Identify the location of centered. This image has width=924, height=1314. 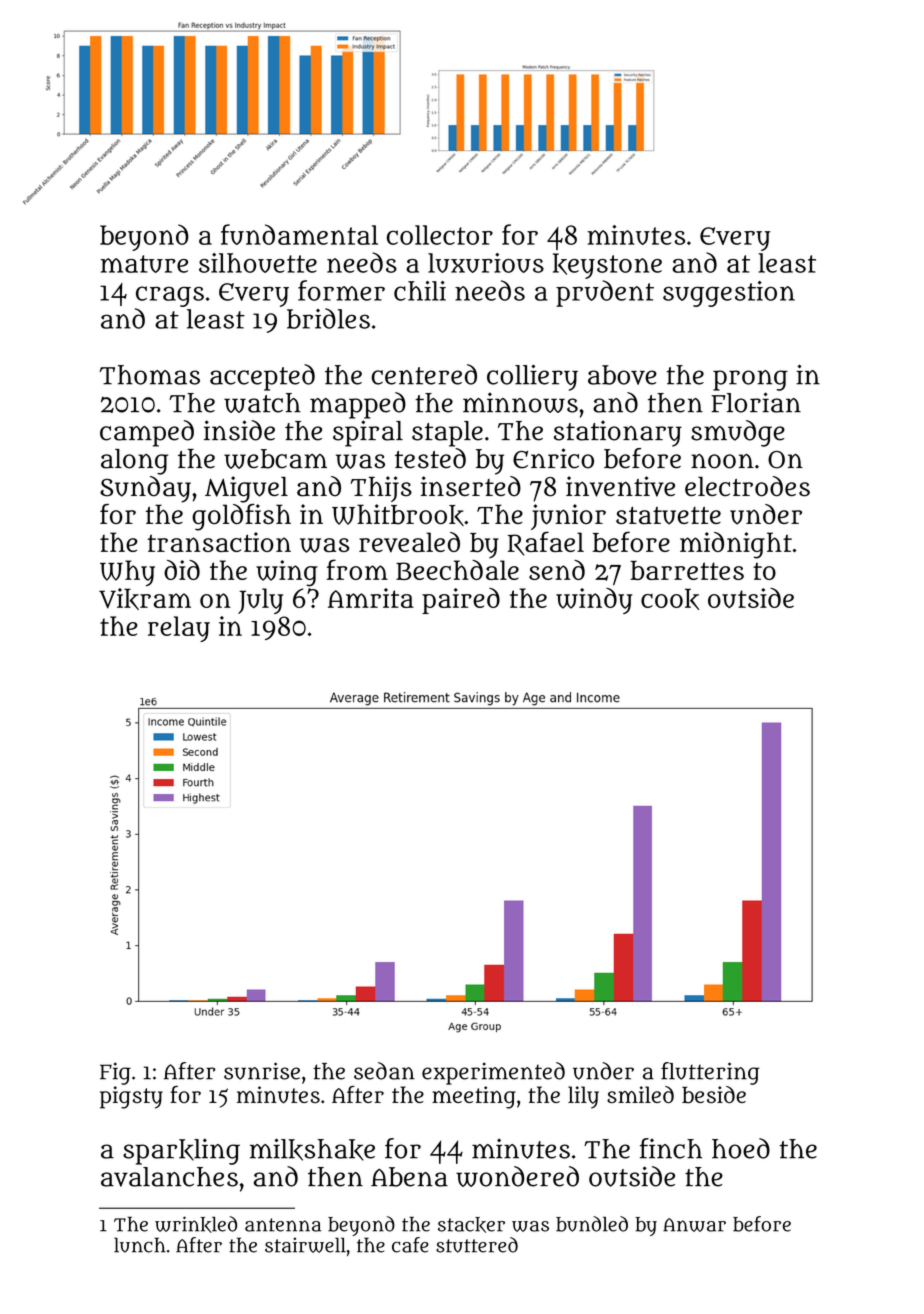
(424, 374).
